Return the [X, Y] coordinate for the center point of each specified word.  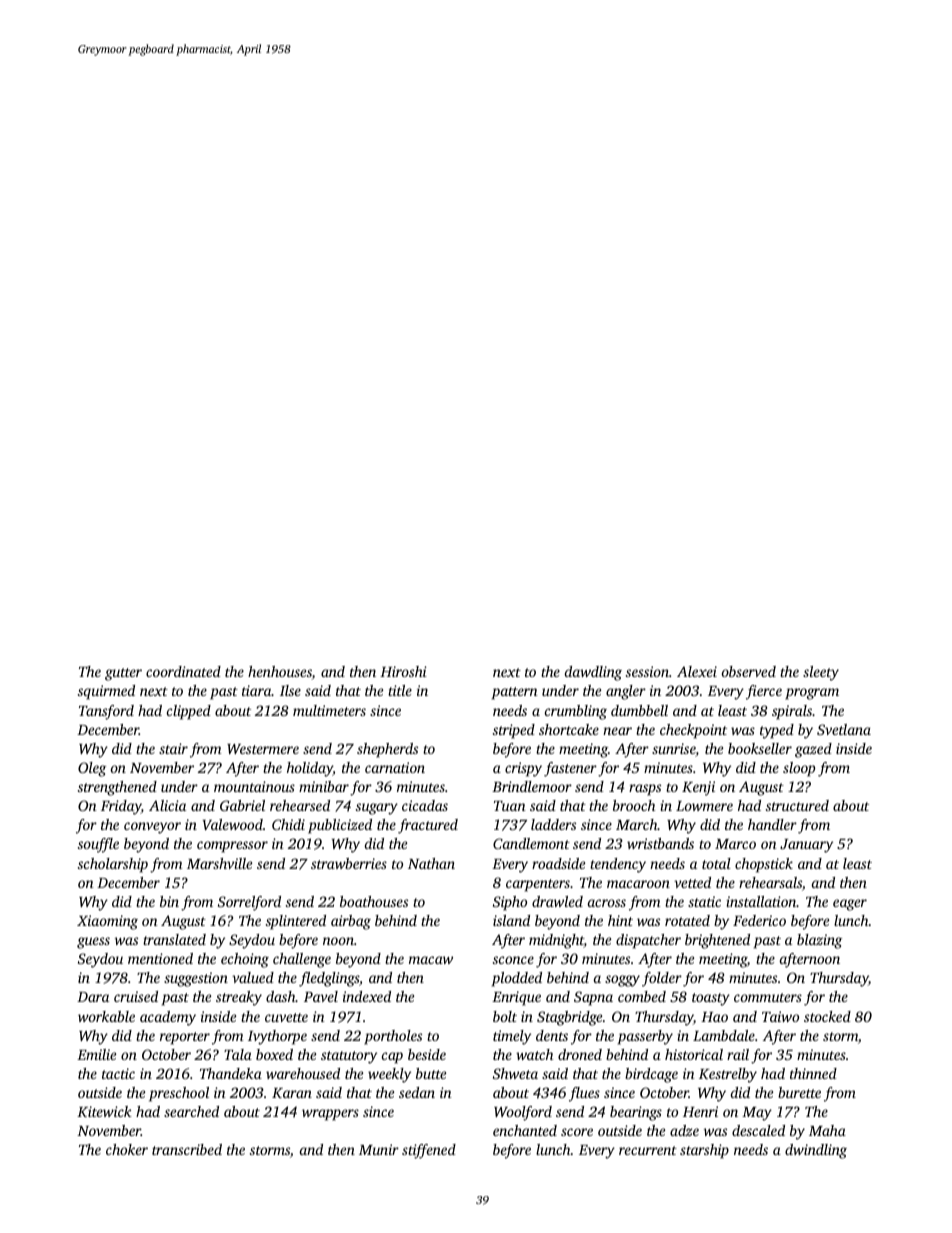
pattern [515, 693]
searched [191, 1111]
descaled [758, 1130]
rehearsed [300, 805]
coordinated [183, 671]
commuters [768, 997]
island [511, 920]
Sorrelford [249, 903]
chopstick [764, 865]
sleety [821, 673]
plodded [517, 979]
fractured [428, 826]
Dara [93, 997]
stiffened [429, 1151]
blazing [819, 941]
